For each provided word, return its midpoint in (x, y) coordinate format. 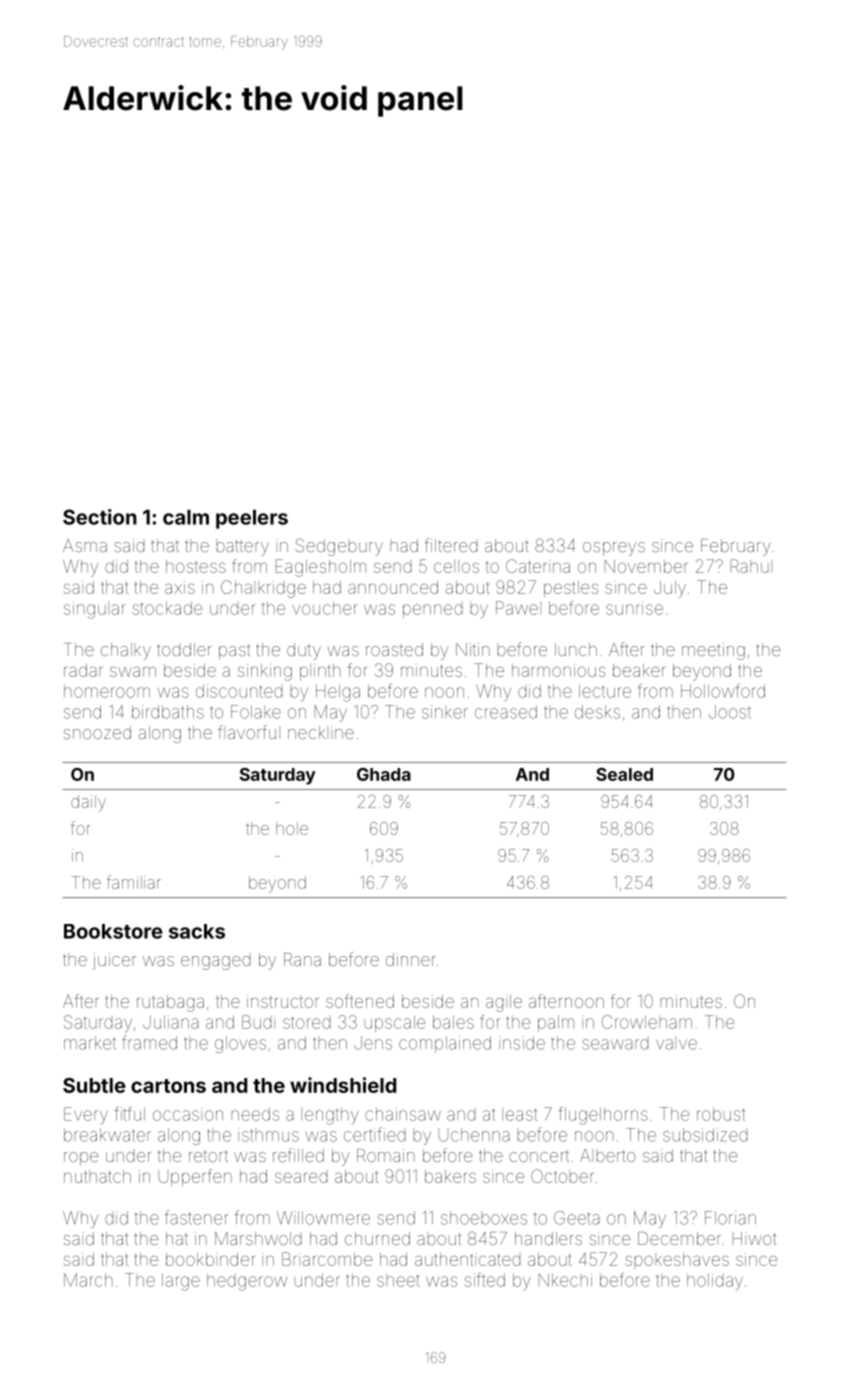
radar (83, 670)
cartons (168, 1086)
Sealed (624, 774)
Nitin (473, 649)
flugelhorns (603, 1116)
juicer (114, 961)
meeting (713, 651)
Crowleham (647, 1022)
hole (292, 828)
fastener (197, 1217)
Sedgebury (339, 547)
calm (186, 517)
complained (445, 1044)
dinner (411, 959)
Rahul (751, 566)
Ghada (384, 774)
